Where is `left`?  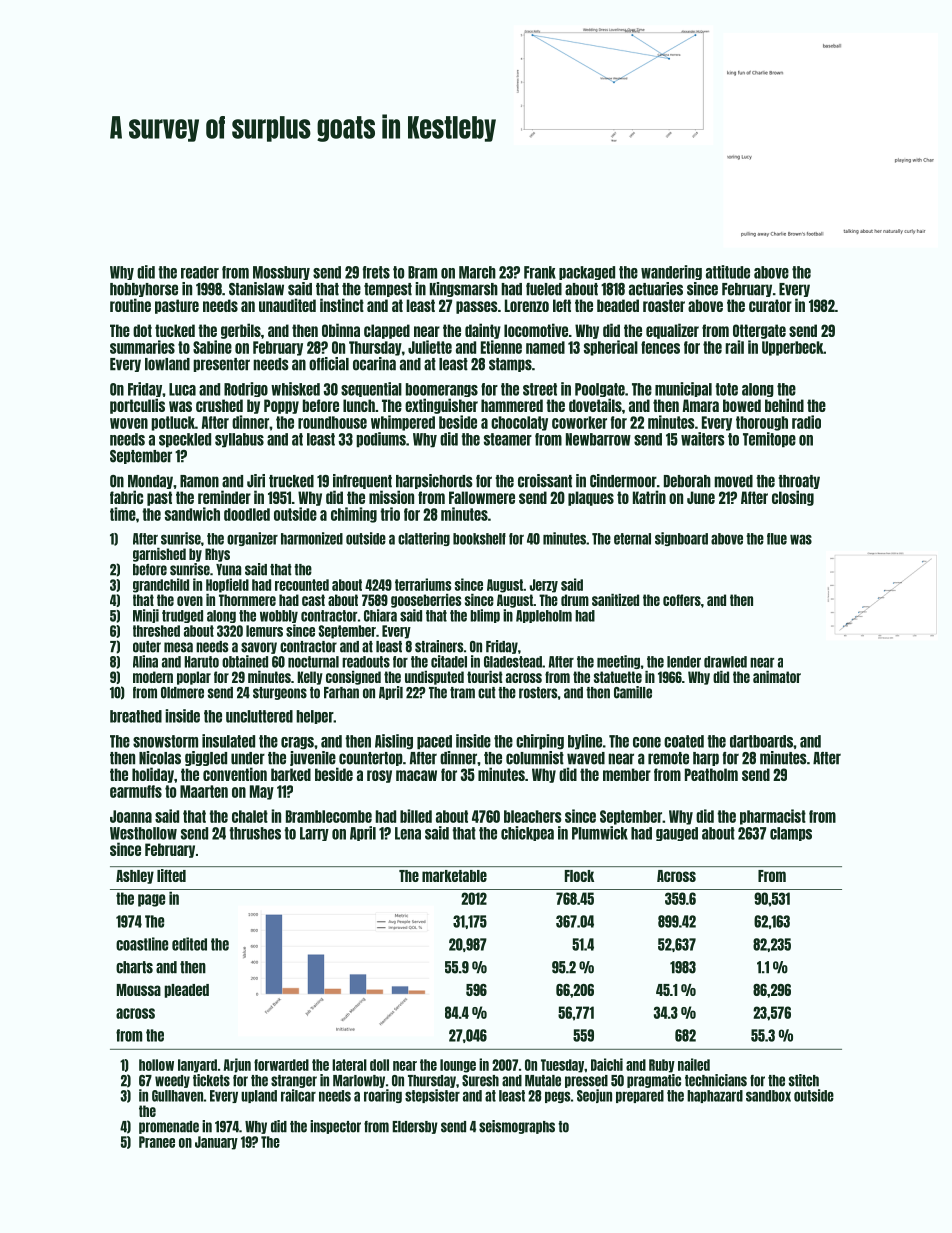 left is located at coordinates (562, 305).
